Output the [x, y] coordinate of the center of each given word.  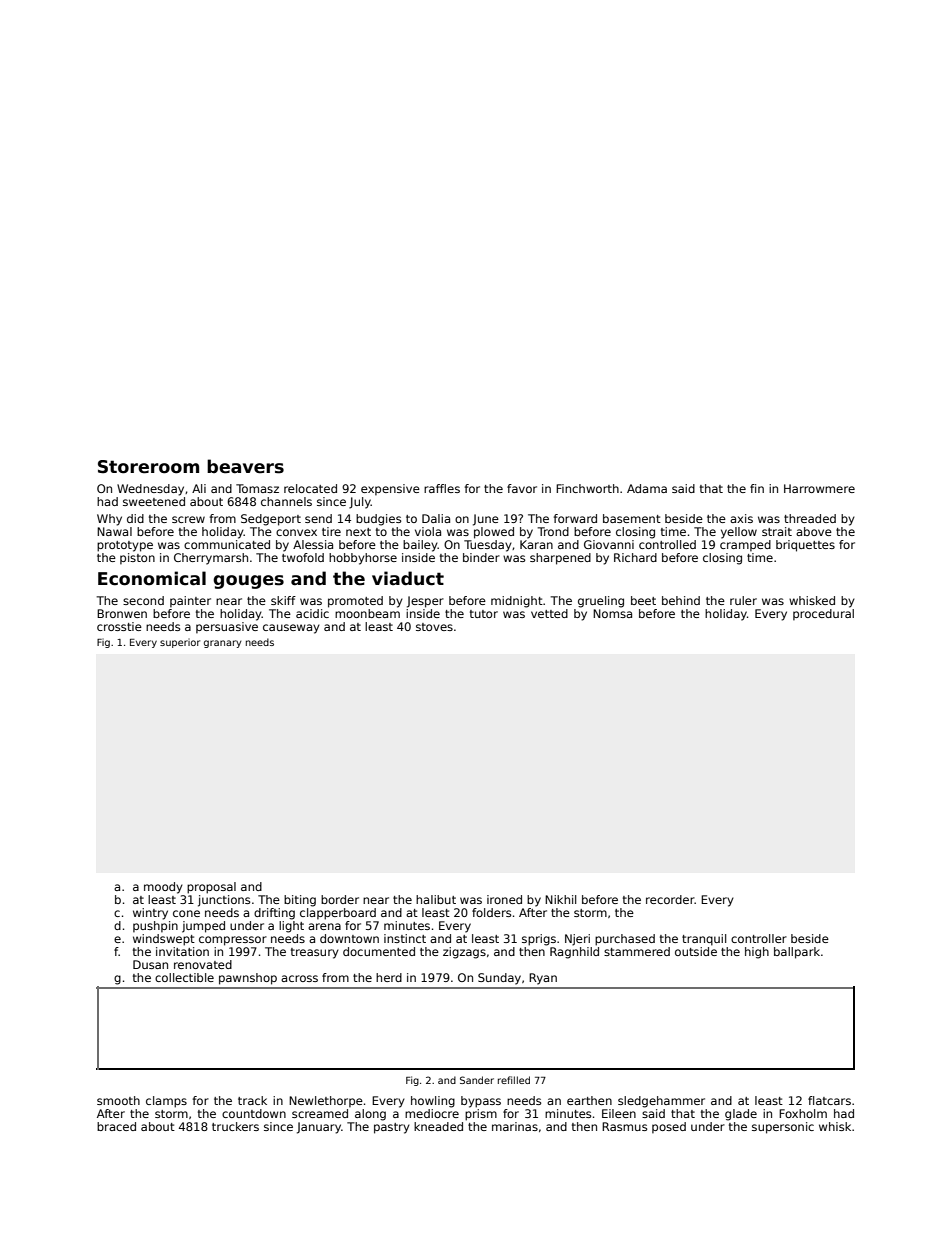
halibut [436, 899]
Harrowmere [819, 488]
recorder [670, 899]
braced [116, 1126]
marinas [515, 1126]
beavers [245, 466]
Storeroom [148, 467]
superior [180, 643]
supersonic [783, 1128]
